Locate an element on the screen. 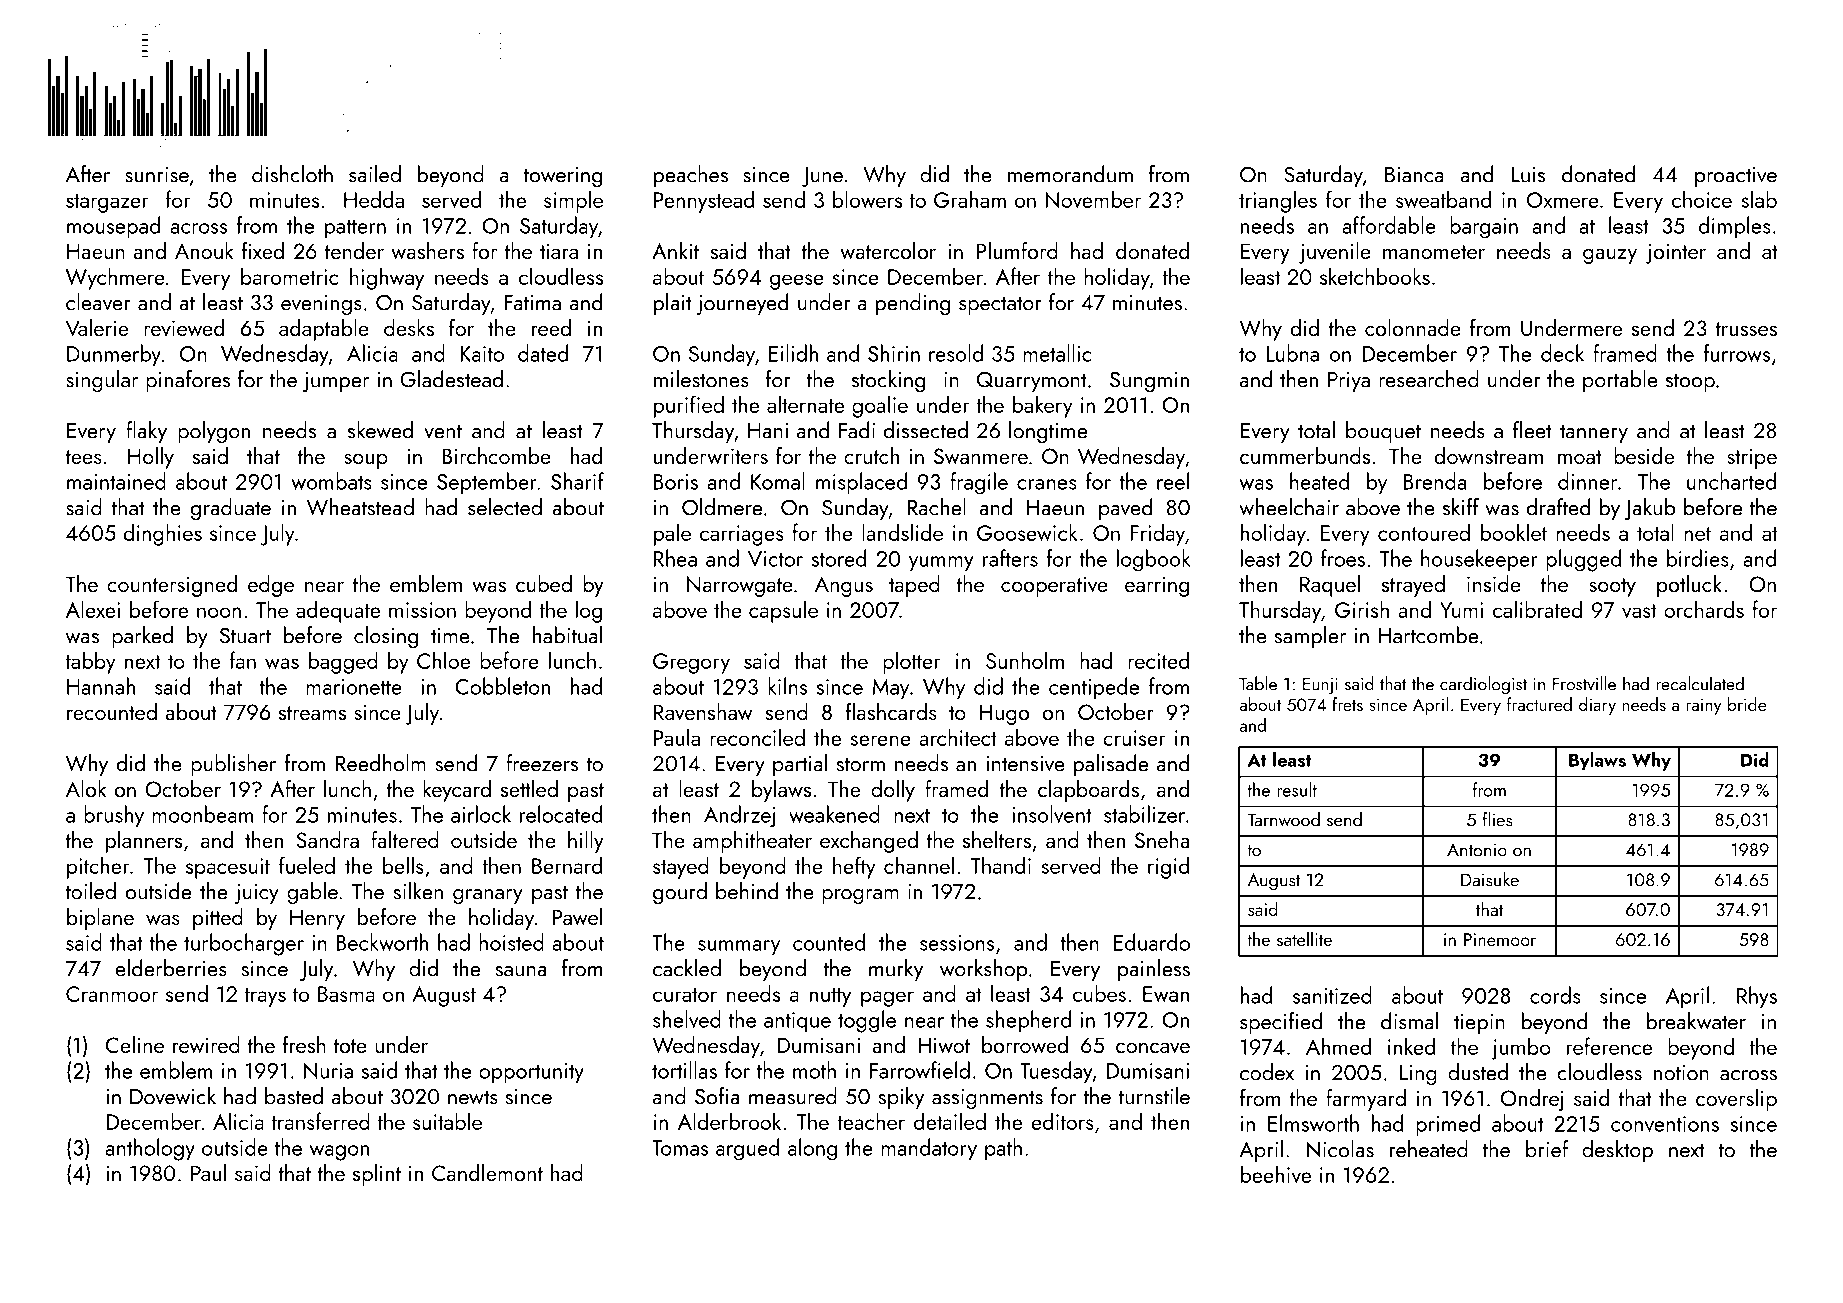 The image size is (1843, 1303). recalculated is located at coordinates (1700, 683).
